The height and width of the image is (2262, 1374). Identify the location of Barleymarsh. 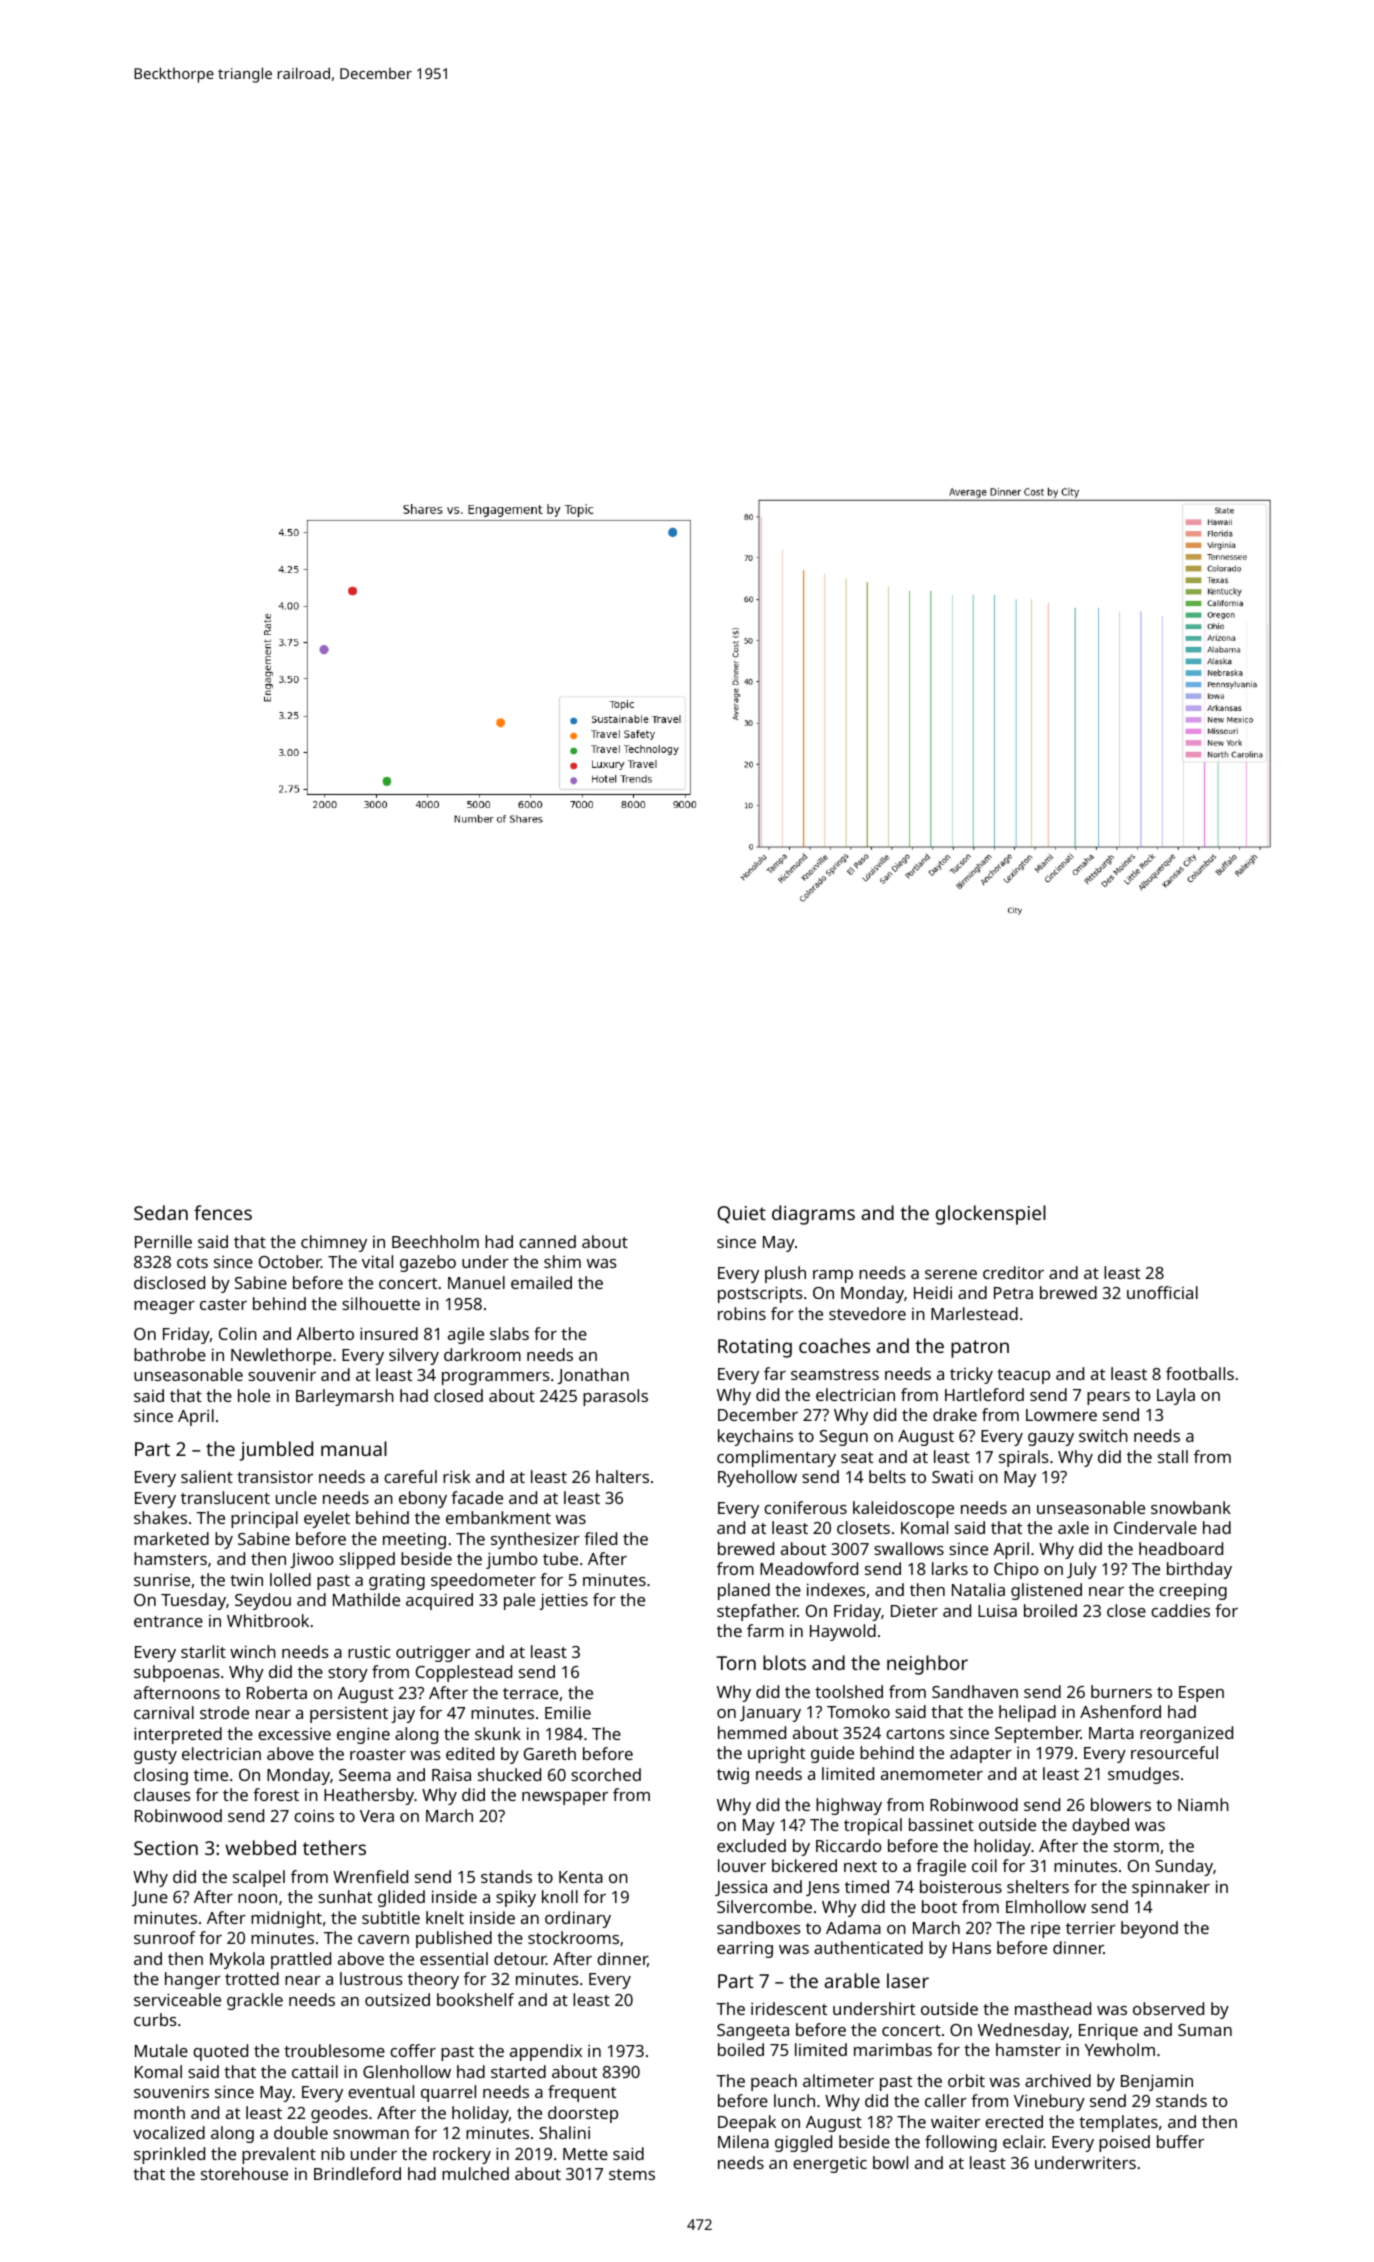
(345, 1397).
